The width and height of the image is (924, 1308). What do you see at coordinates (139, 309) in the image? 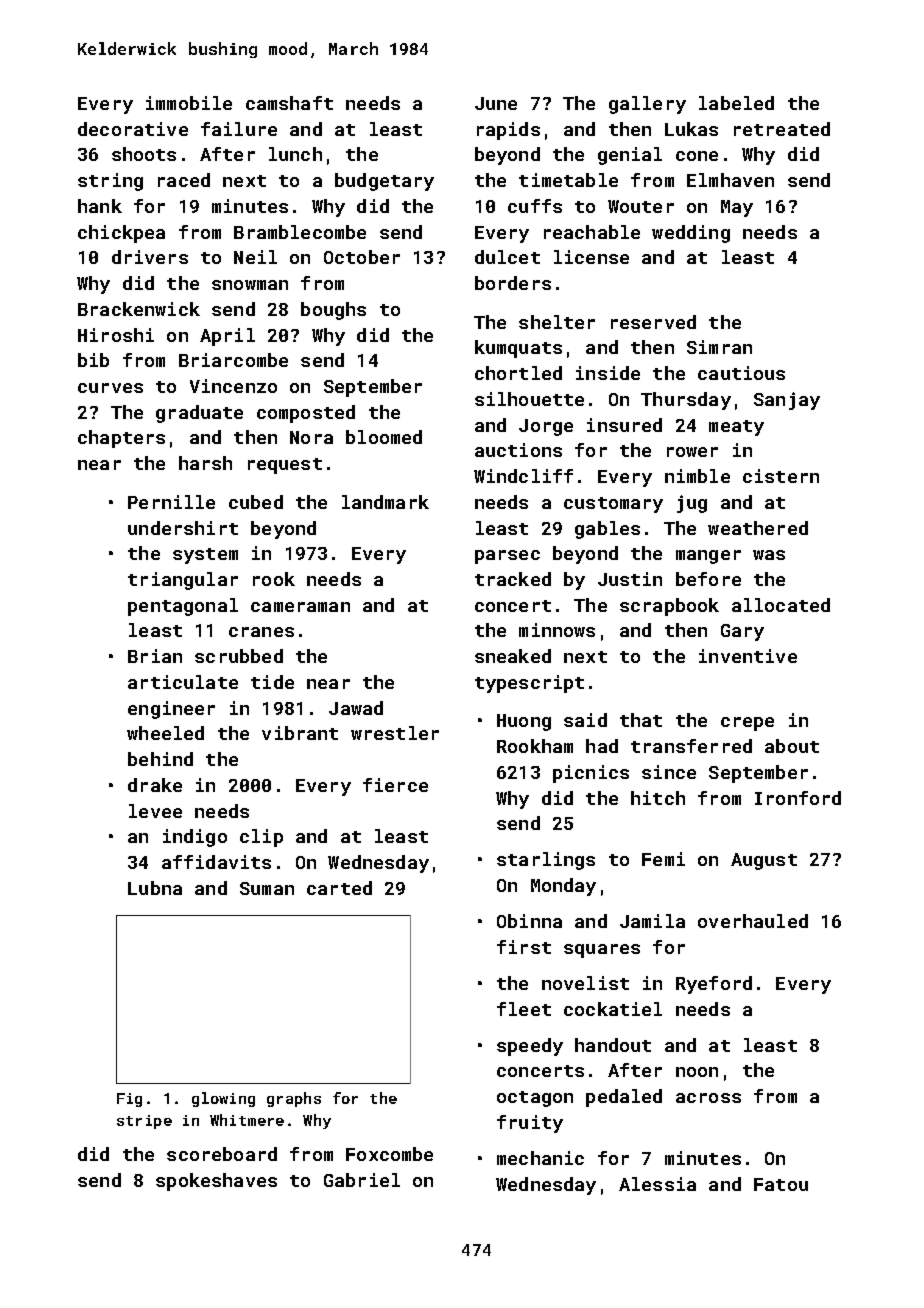
I see `Brackenwick` at bounding box center [139, 309].
